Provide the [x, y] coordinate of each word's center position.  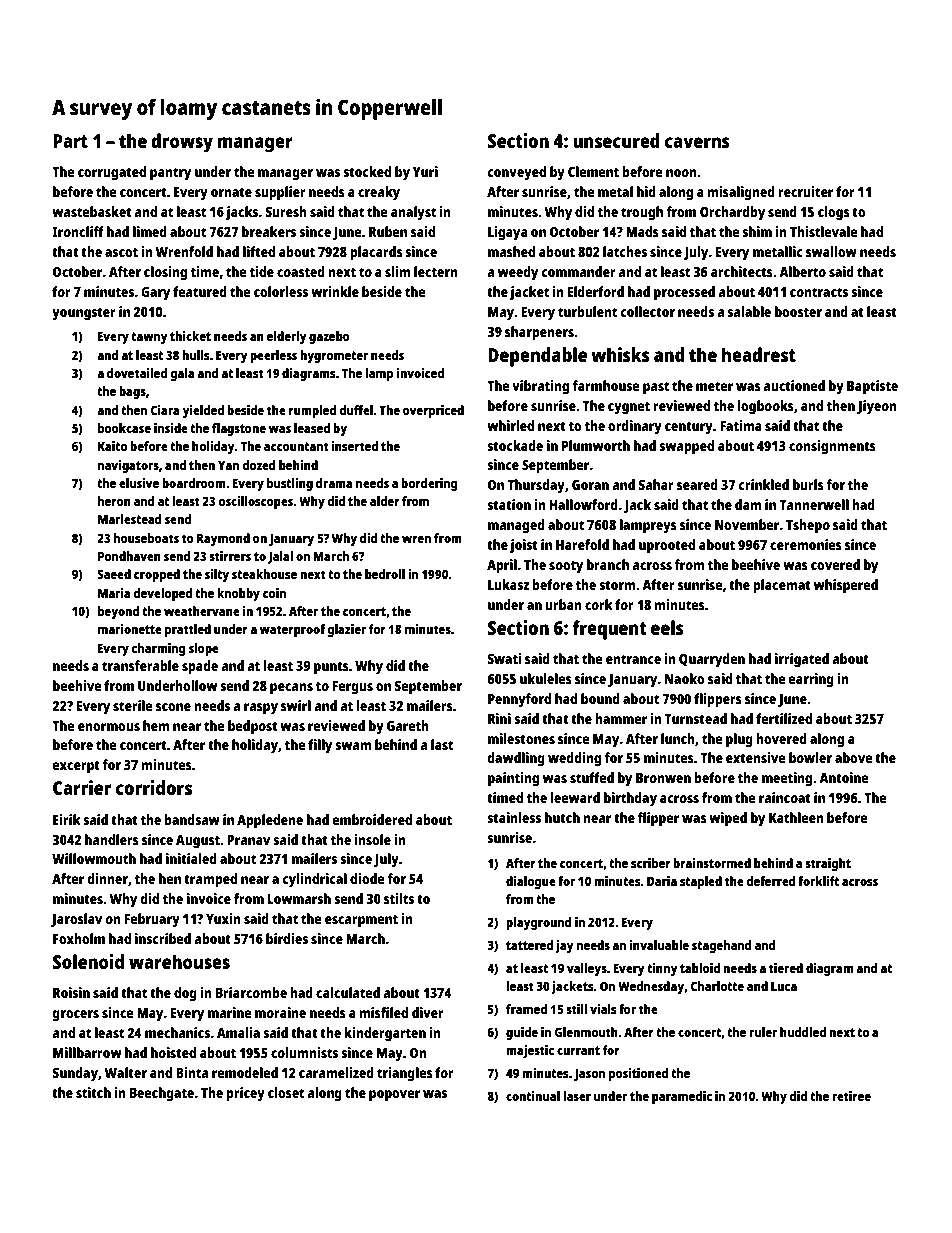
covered [835, 564]
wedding [574, 759]
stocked [367, 171]
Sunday [75, 1074]
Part [70, 141]
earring [811, 680]
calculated [348, 992]
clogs [834, 213]
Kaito [112, 446]
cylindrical [314, 880]
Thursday [536, 486]
